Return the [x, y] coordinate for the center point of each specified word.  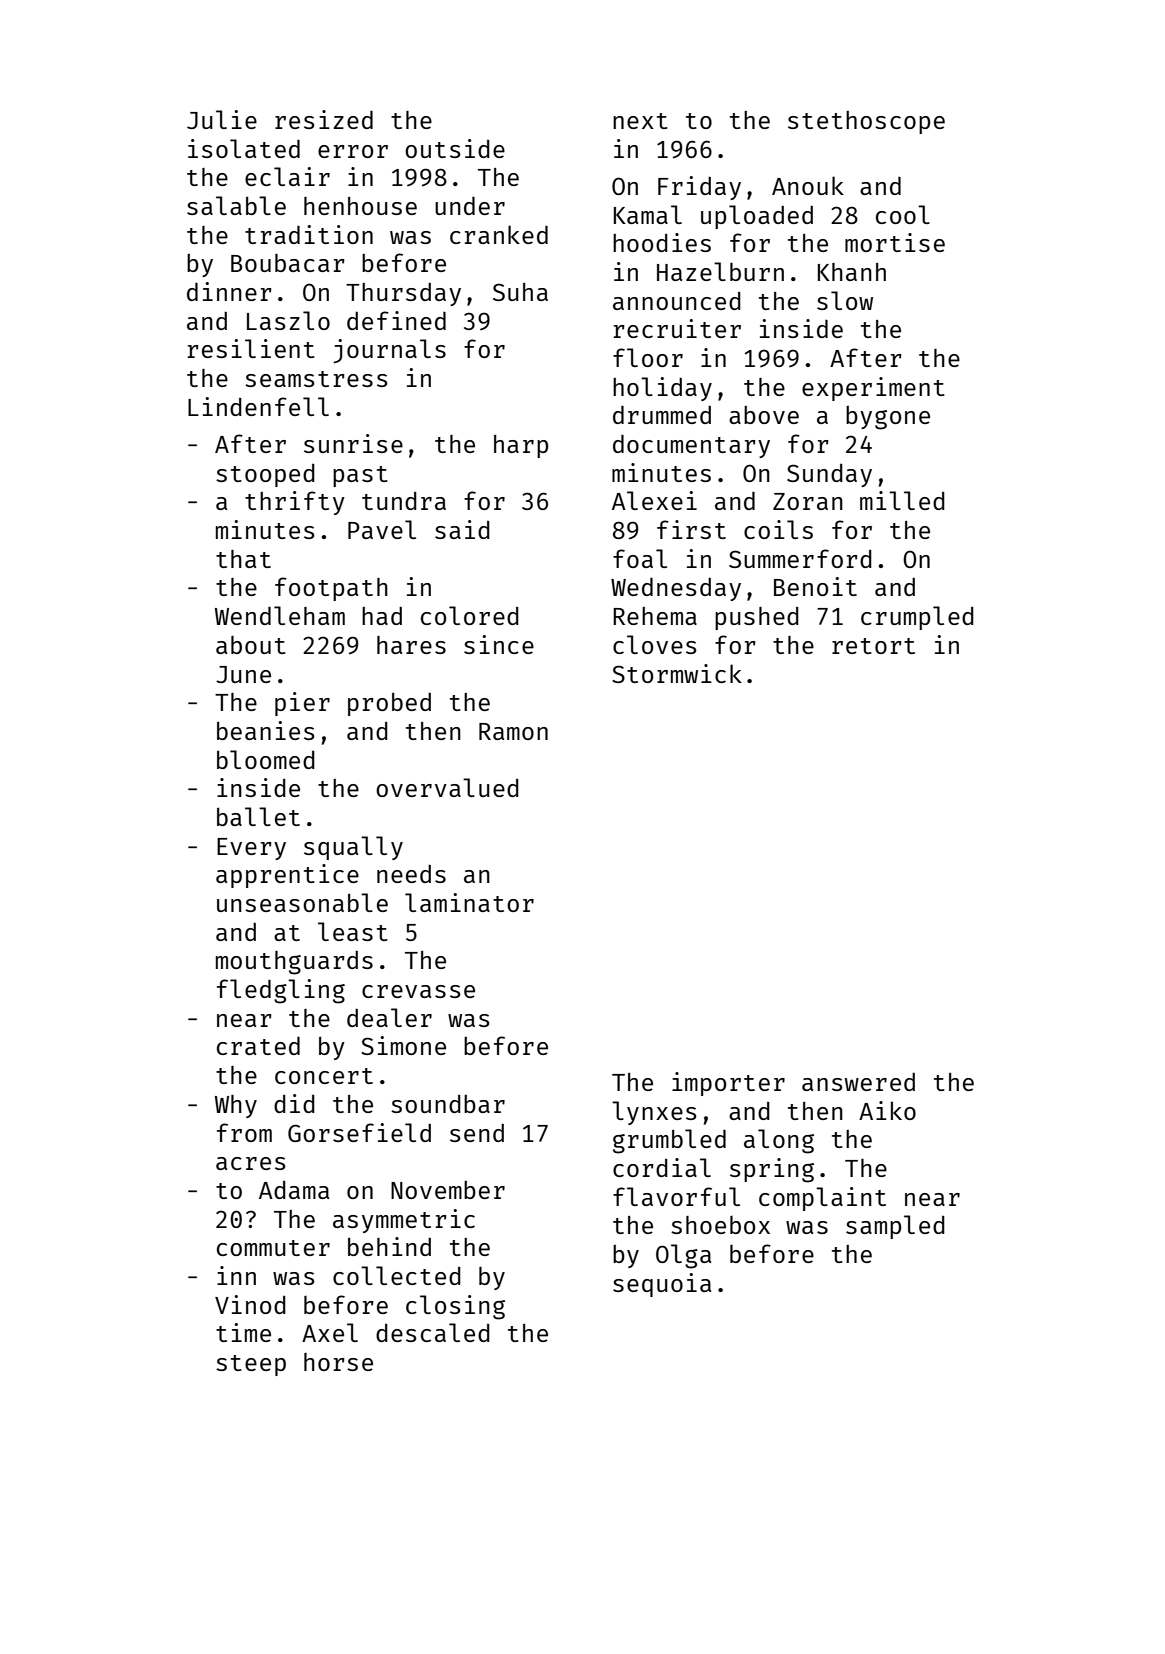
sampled [895, 1227]
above [764, 415]
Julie [222, 119]
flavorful [676, 1196]
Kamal [648, 214]
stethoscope [866, 122]
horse [338, 1362]
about [251, 645]
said [462, 529]
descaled [433, 1332]
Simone [403, 1045]
